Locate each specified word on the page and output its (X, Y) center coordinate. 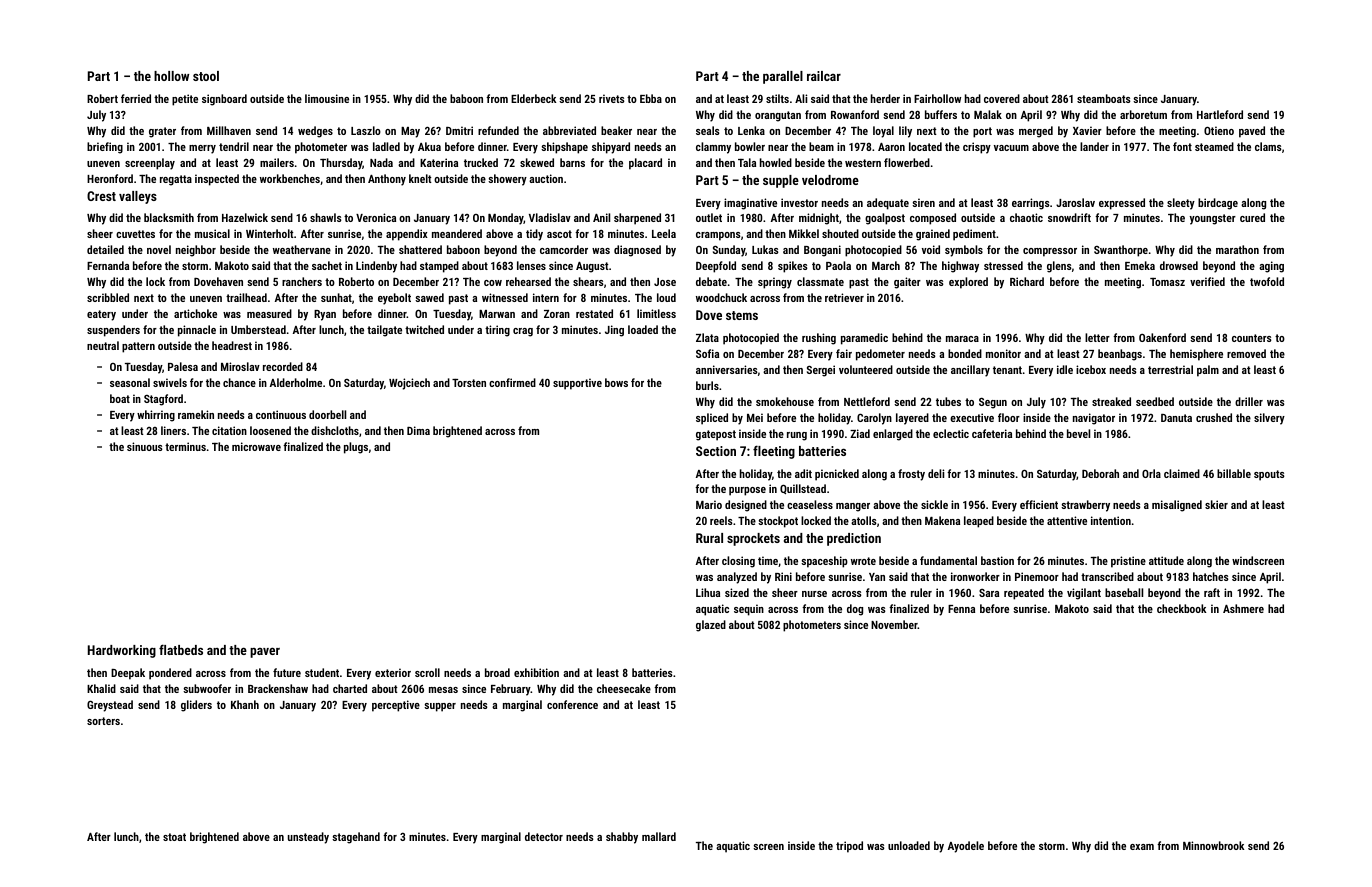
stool (206, 76)
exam (1142, 847)
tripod (849, 847)
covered (1002, 98)
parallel (783, 77)
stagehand (356, 838)
